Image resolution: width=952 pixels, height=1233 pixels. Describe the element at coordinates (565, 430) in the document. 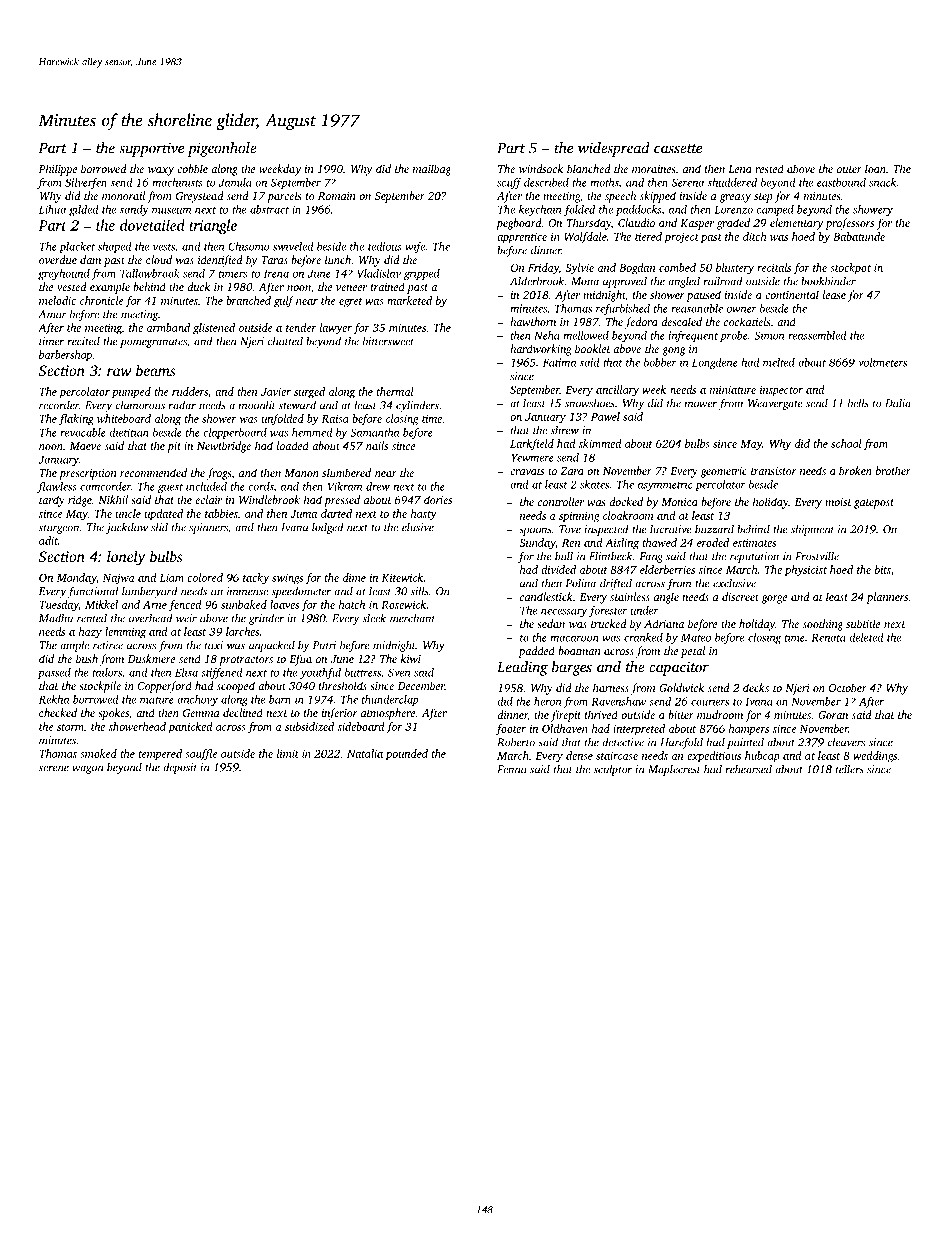

I see `shrew` at that location.
